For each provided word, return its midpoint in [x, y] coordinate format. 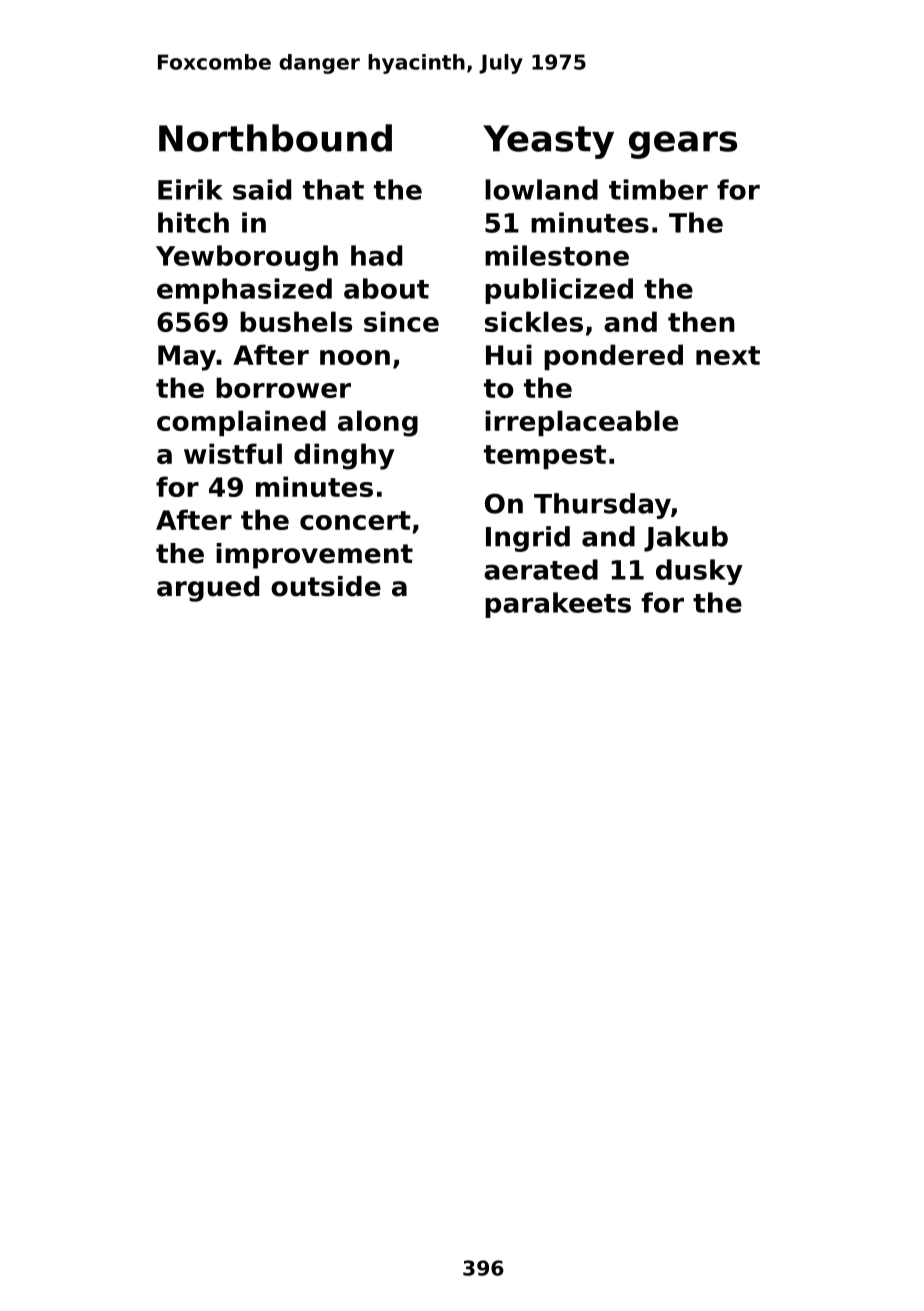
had [376, 255]
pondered [613, 357]
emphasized [244, 291]
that [333, 189]
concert [355, 520]
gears [683, 145]
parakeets [558, 605]
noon [355, 357]
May [187, 358]
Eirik [190, 189]
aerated [541, 569]
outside [326, 586]
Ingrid [528, 539]
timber [658, 189]
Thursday [602, 506]
